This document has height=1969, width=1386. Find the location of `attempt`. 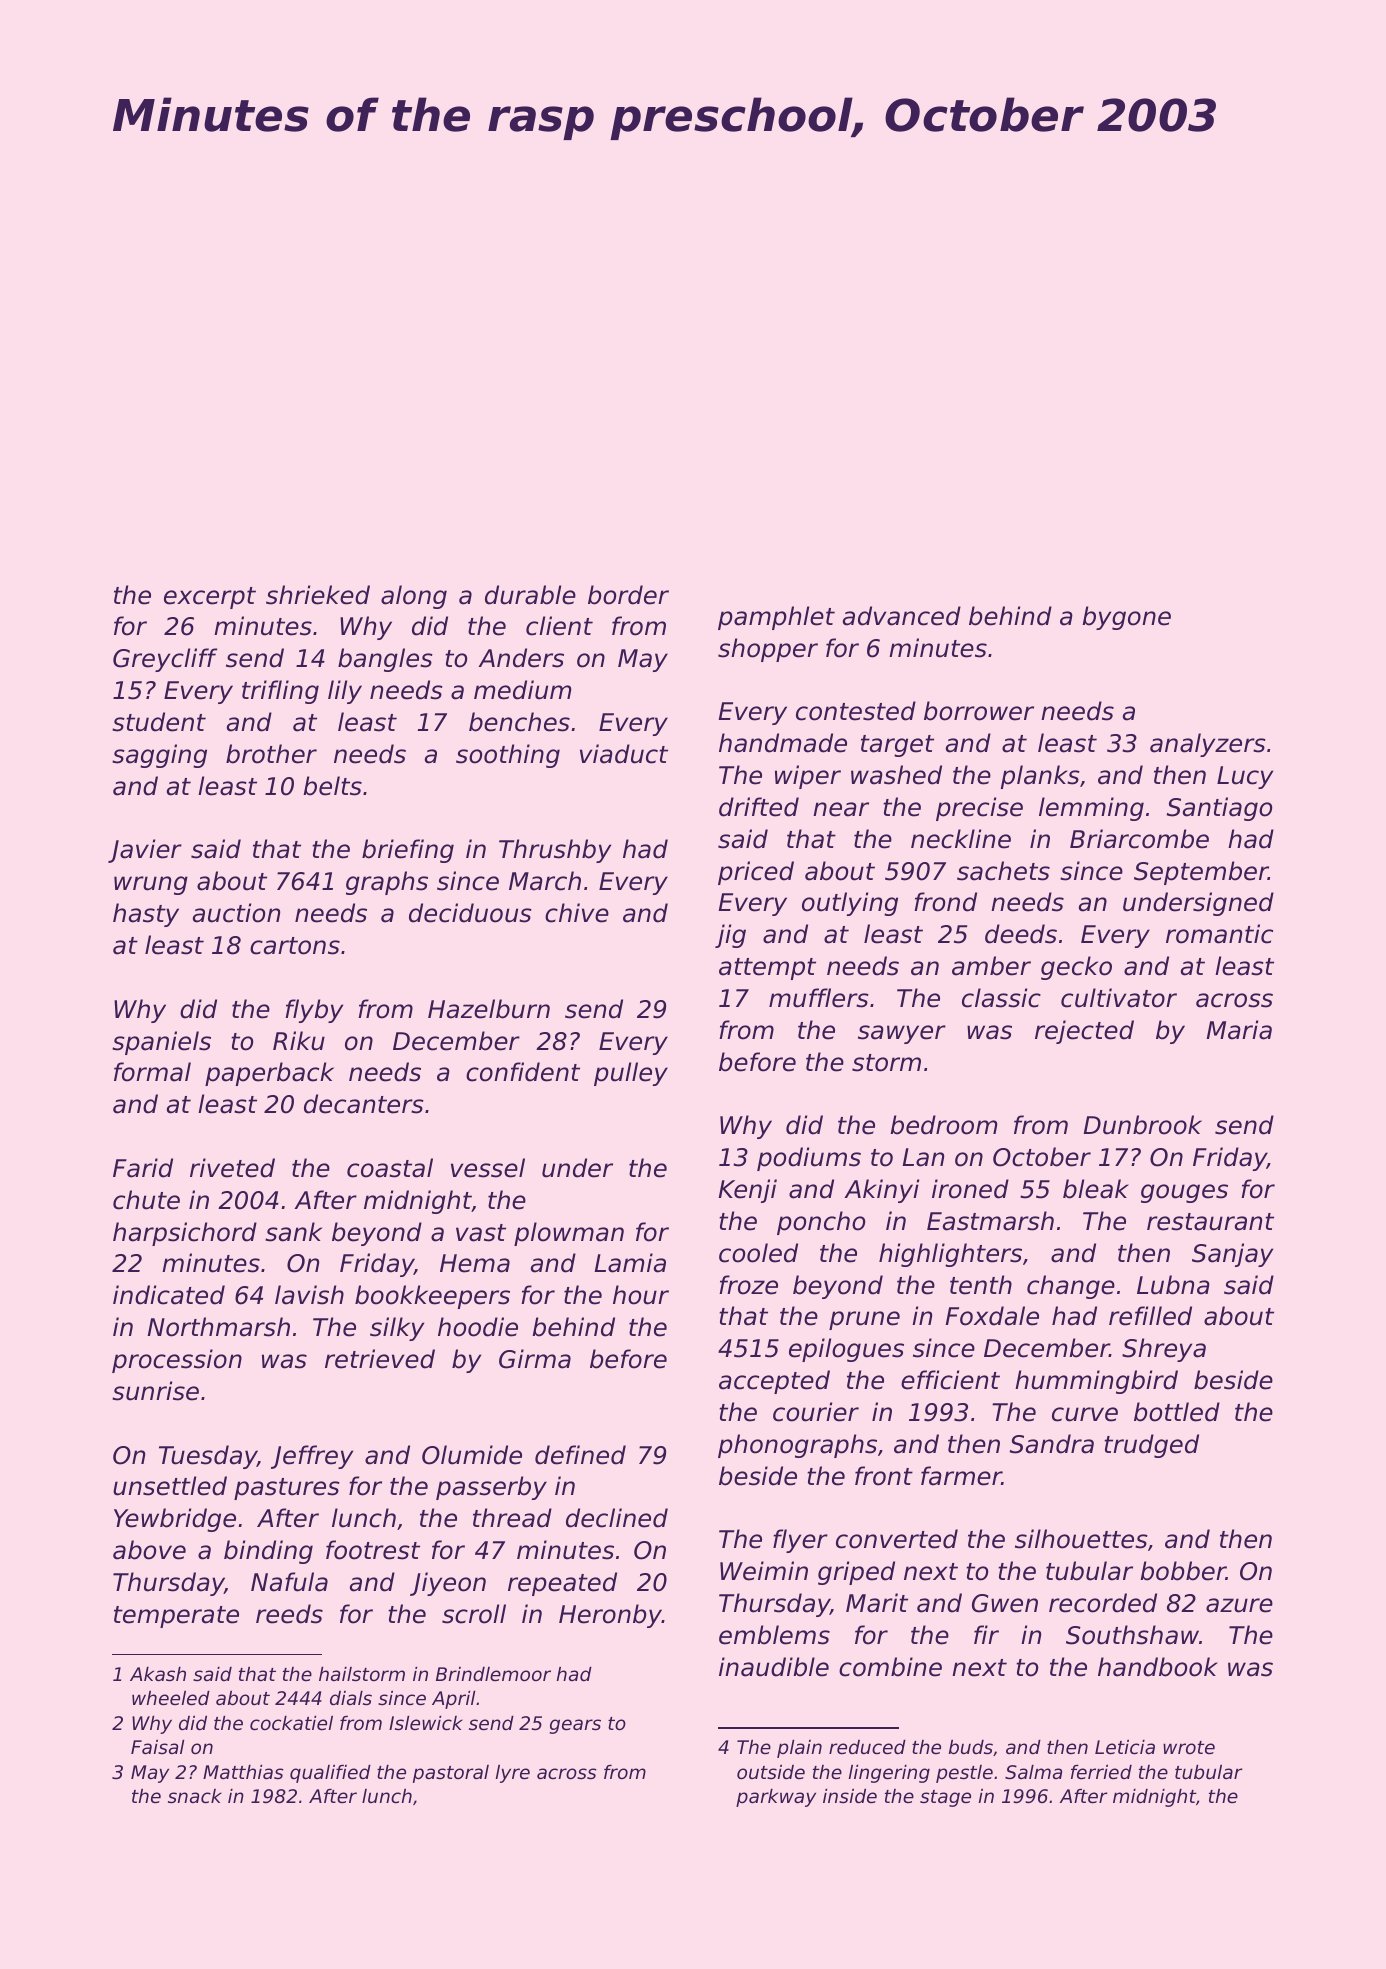

attempt is located at coordinates (767, 969).
